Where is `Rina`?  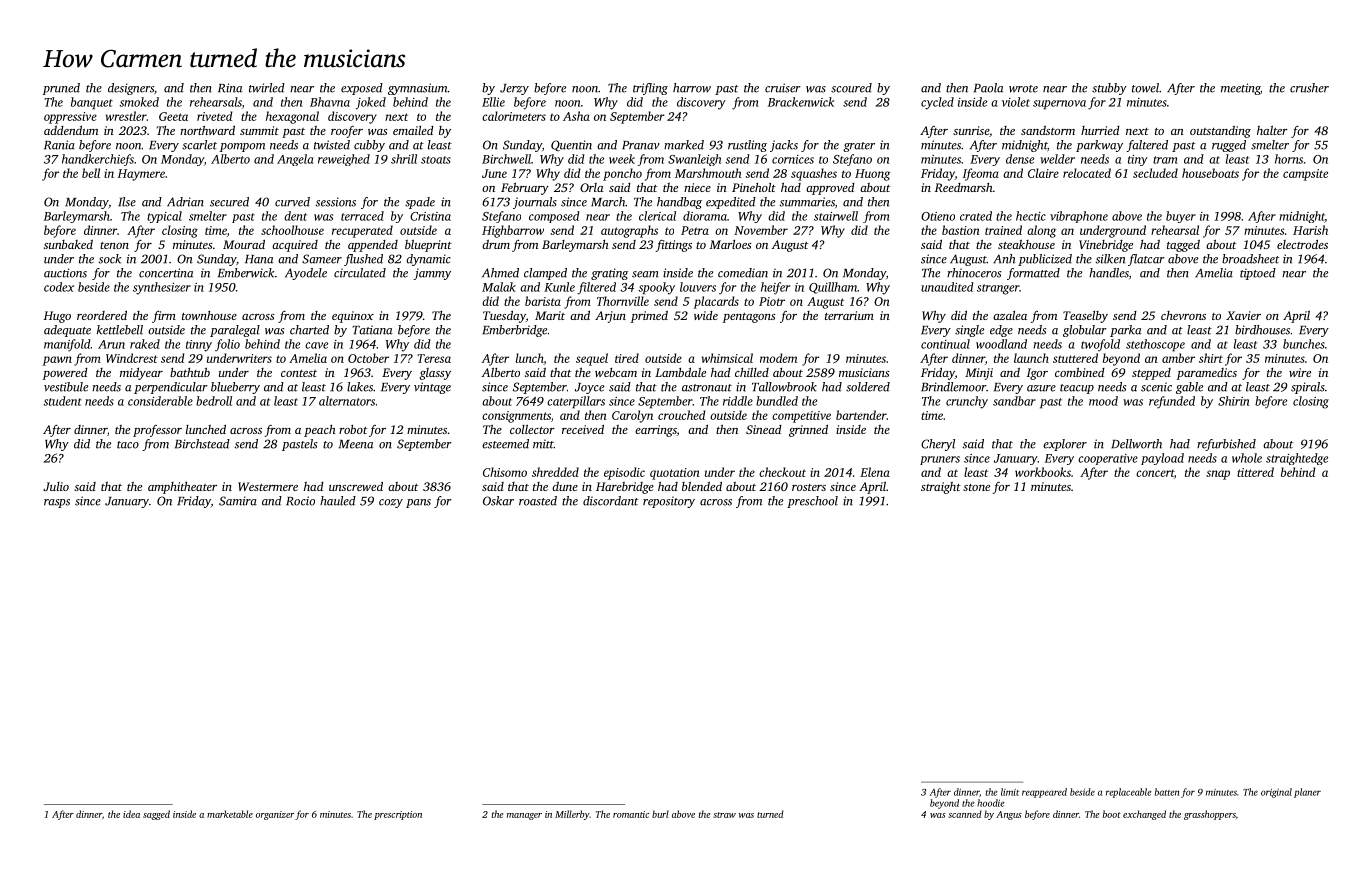
Rina is located at coordinates (230, 88).
